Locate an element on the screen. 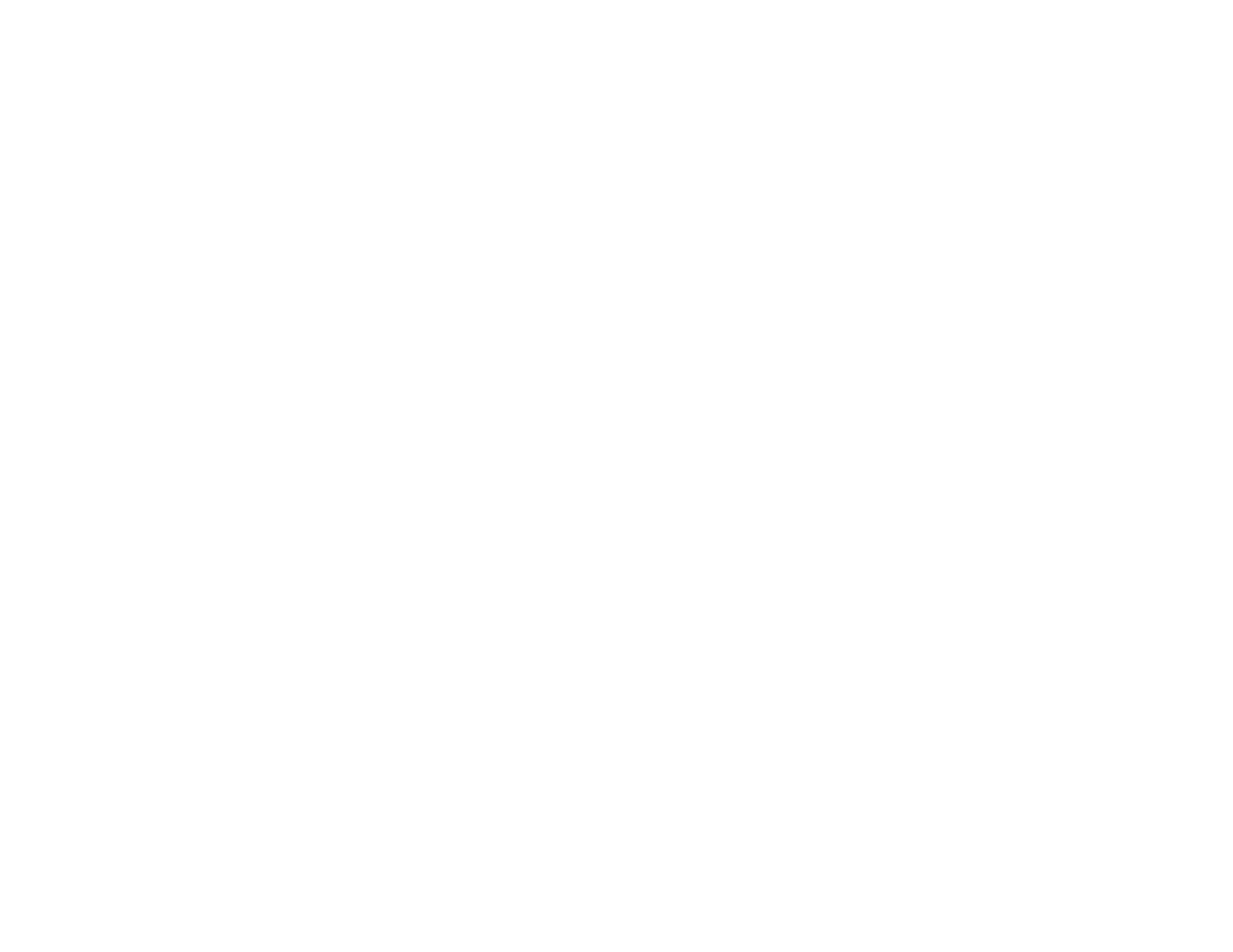 Image resolution: width=1233 pixels, height=952 pixels. eyelet is located at coordinates (257, 138).
